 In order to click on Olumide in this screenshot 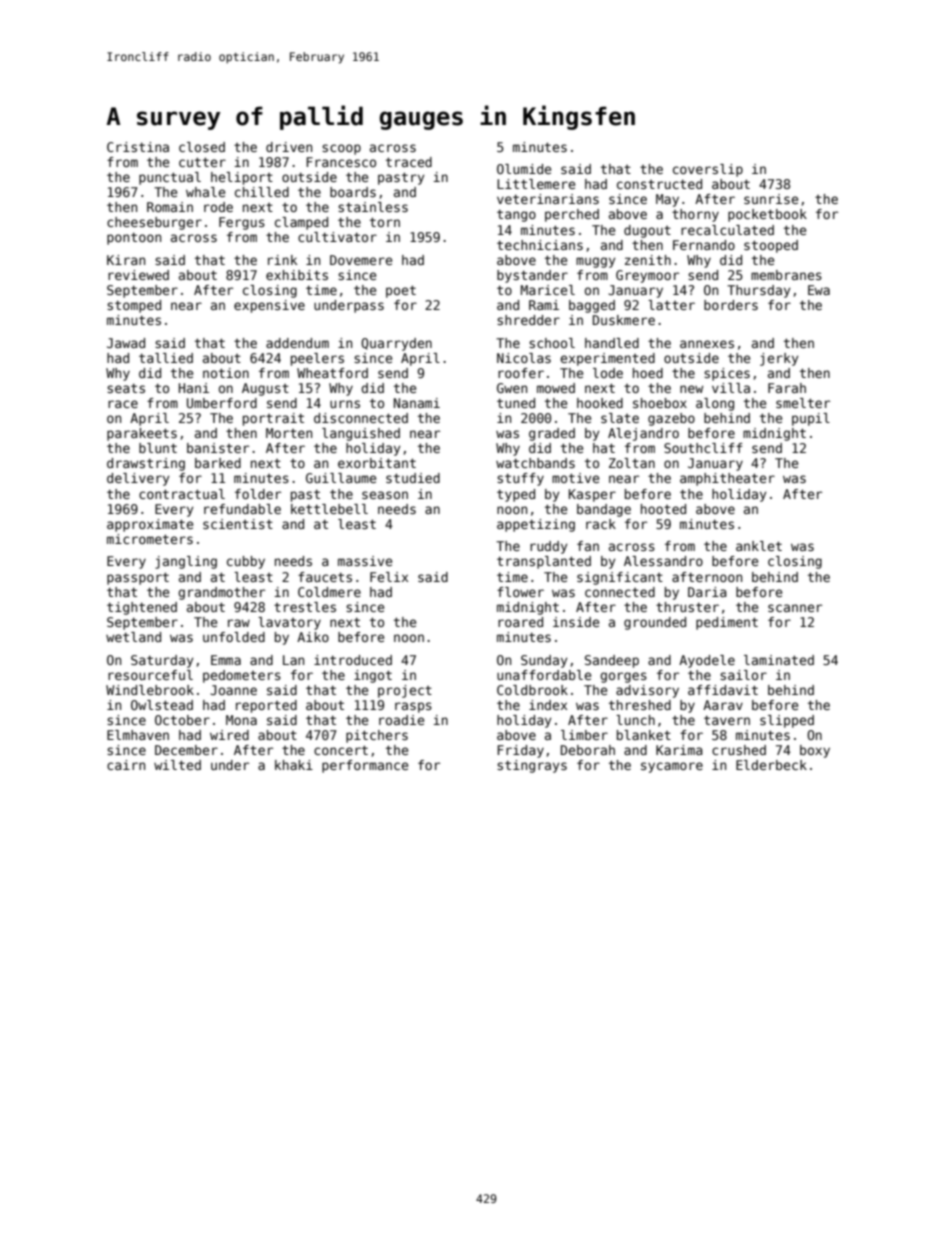, I will do `click(524, 169)`.
